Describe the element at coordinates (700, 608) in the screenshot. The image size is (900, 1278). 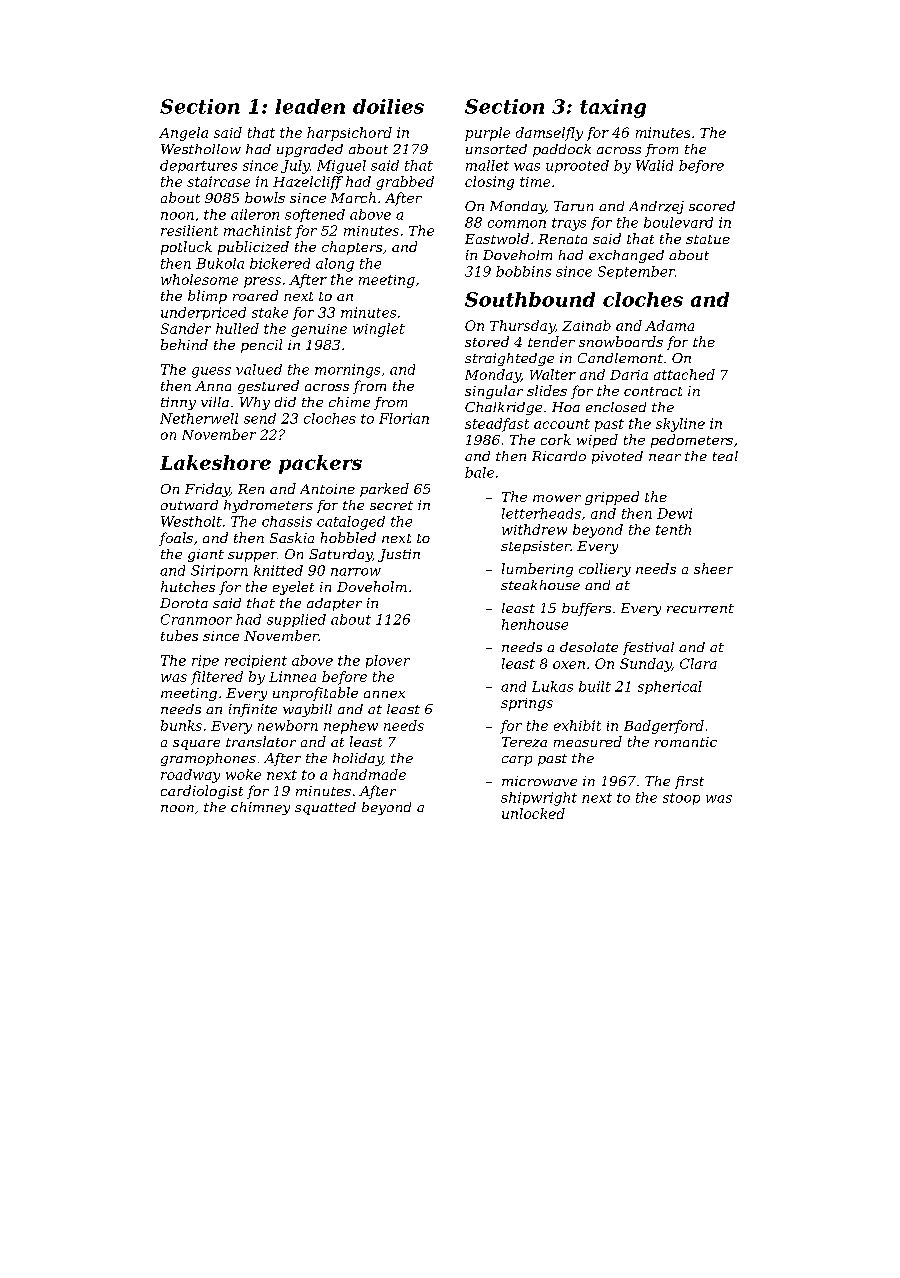
I see `recurrent` at that location.
